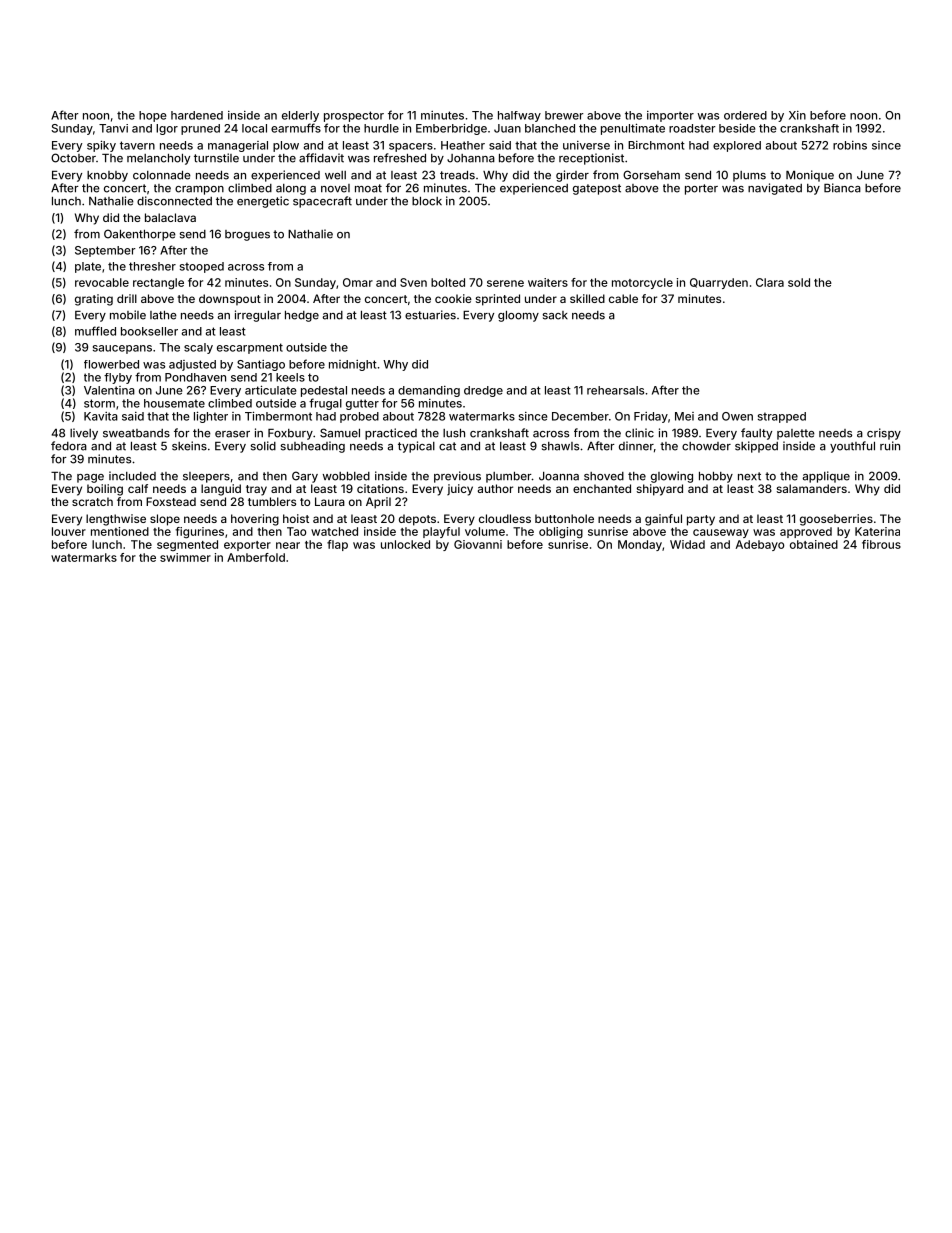  I want to click on Gorseham, so click(651, 175).
